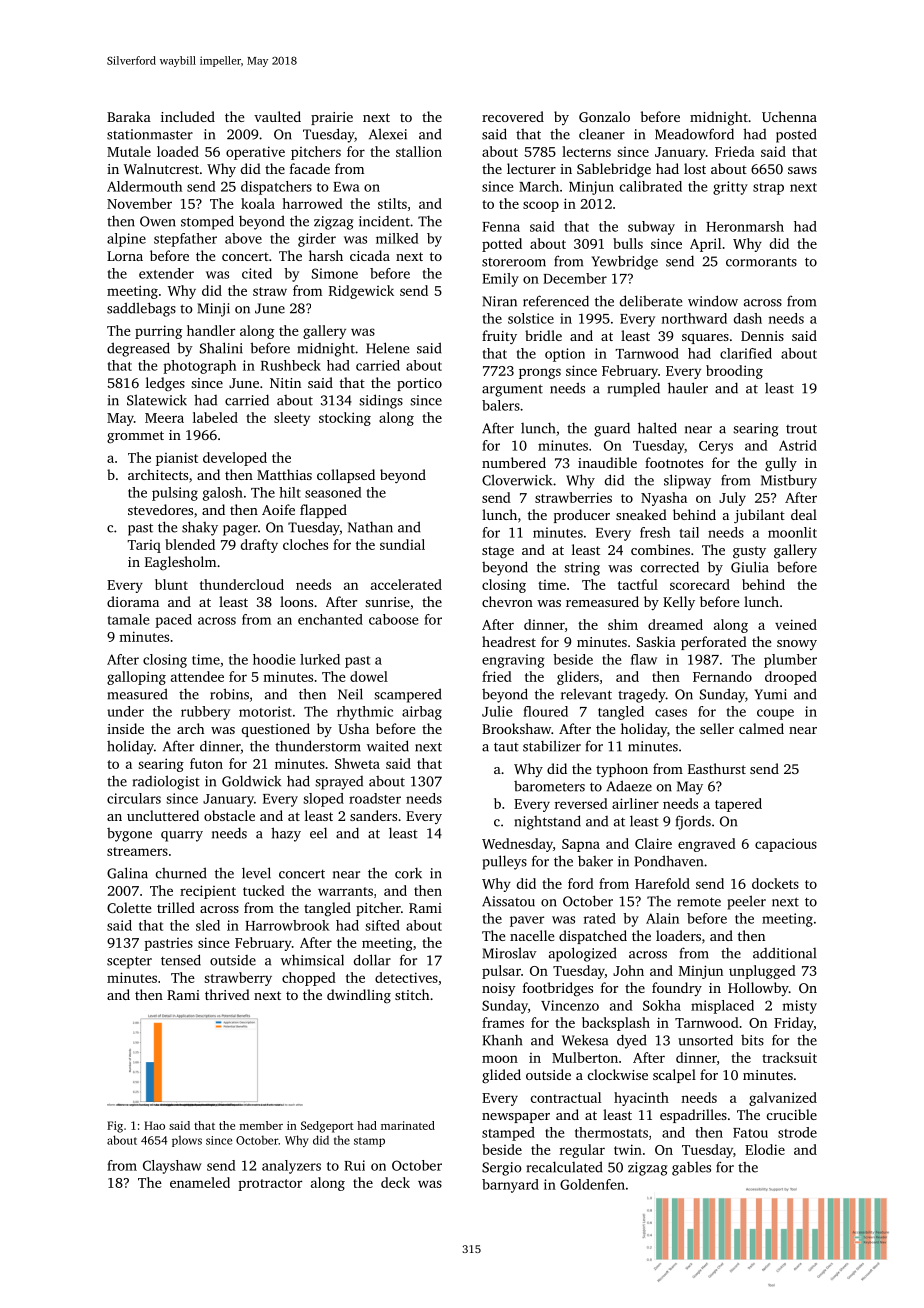  What do you see at coordinates (129, 151) in the screenshot?
I see `Mutale` at bounding box center [129, 151].
